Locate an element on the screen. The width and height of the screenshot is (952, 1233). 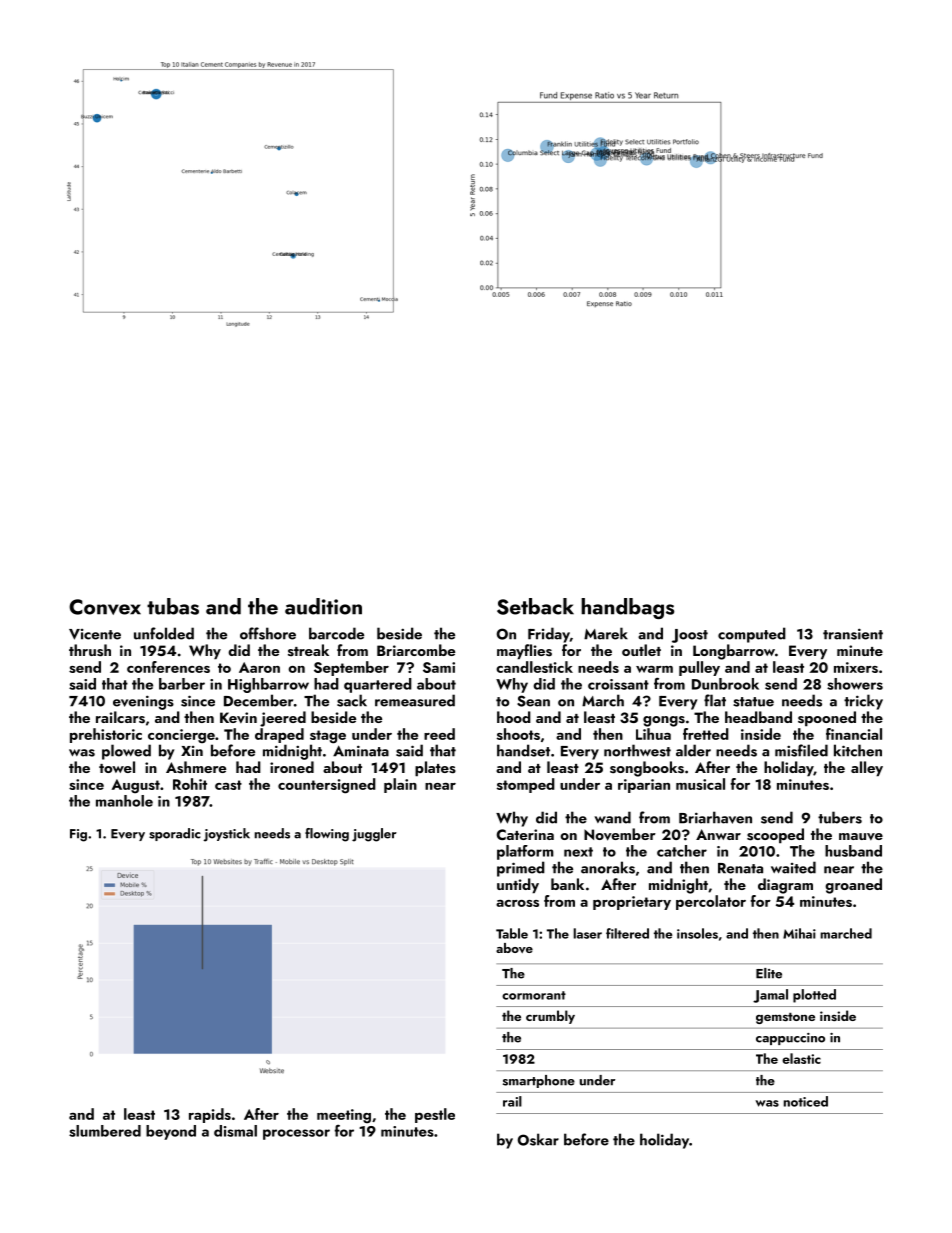
sporadic is located at coordinates (175, 834).
